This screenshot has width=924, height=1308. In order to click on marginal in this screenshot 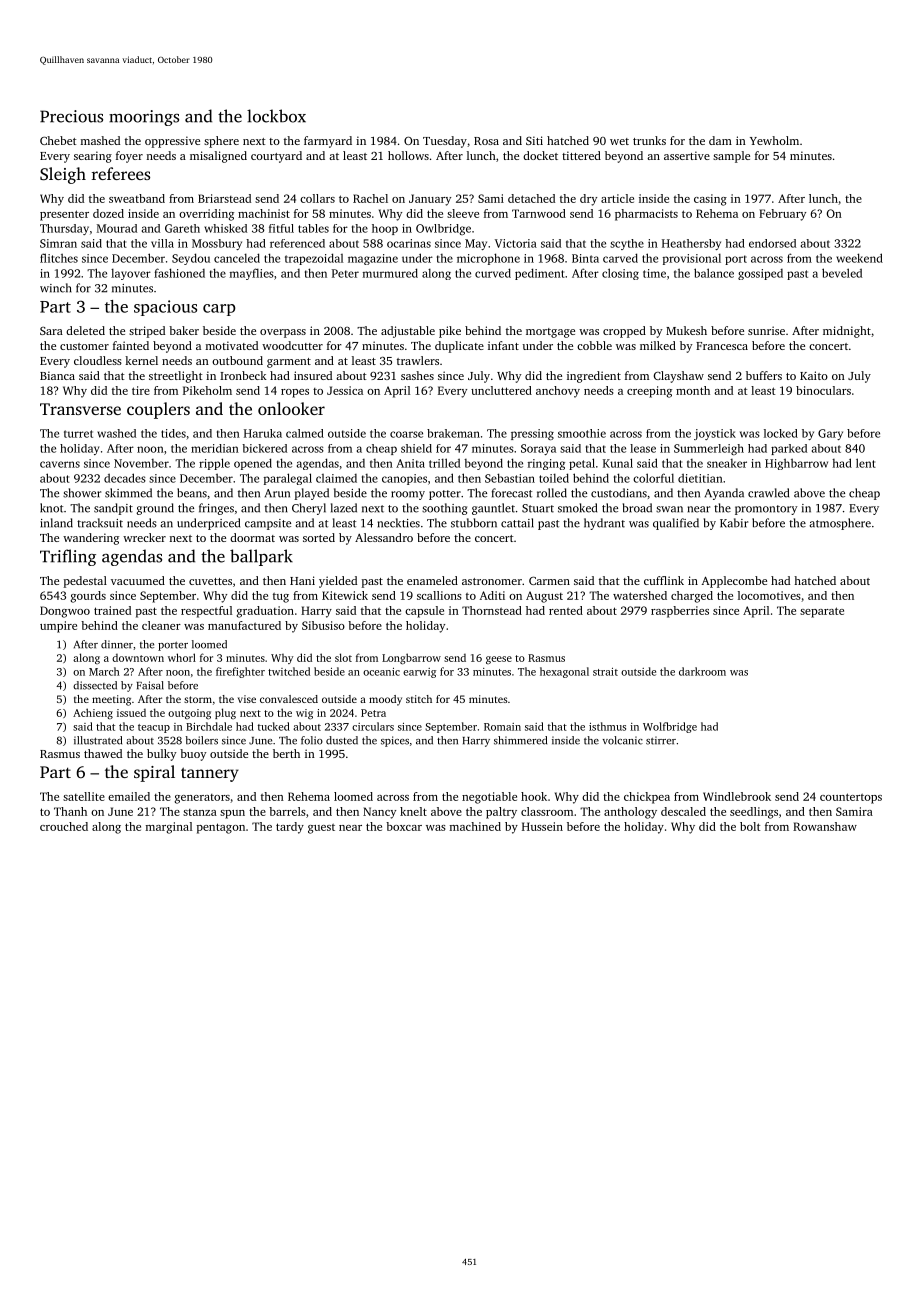, I will do `click(169, 828)`.
